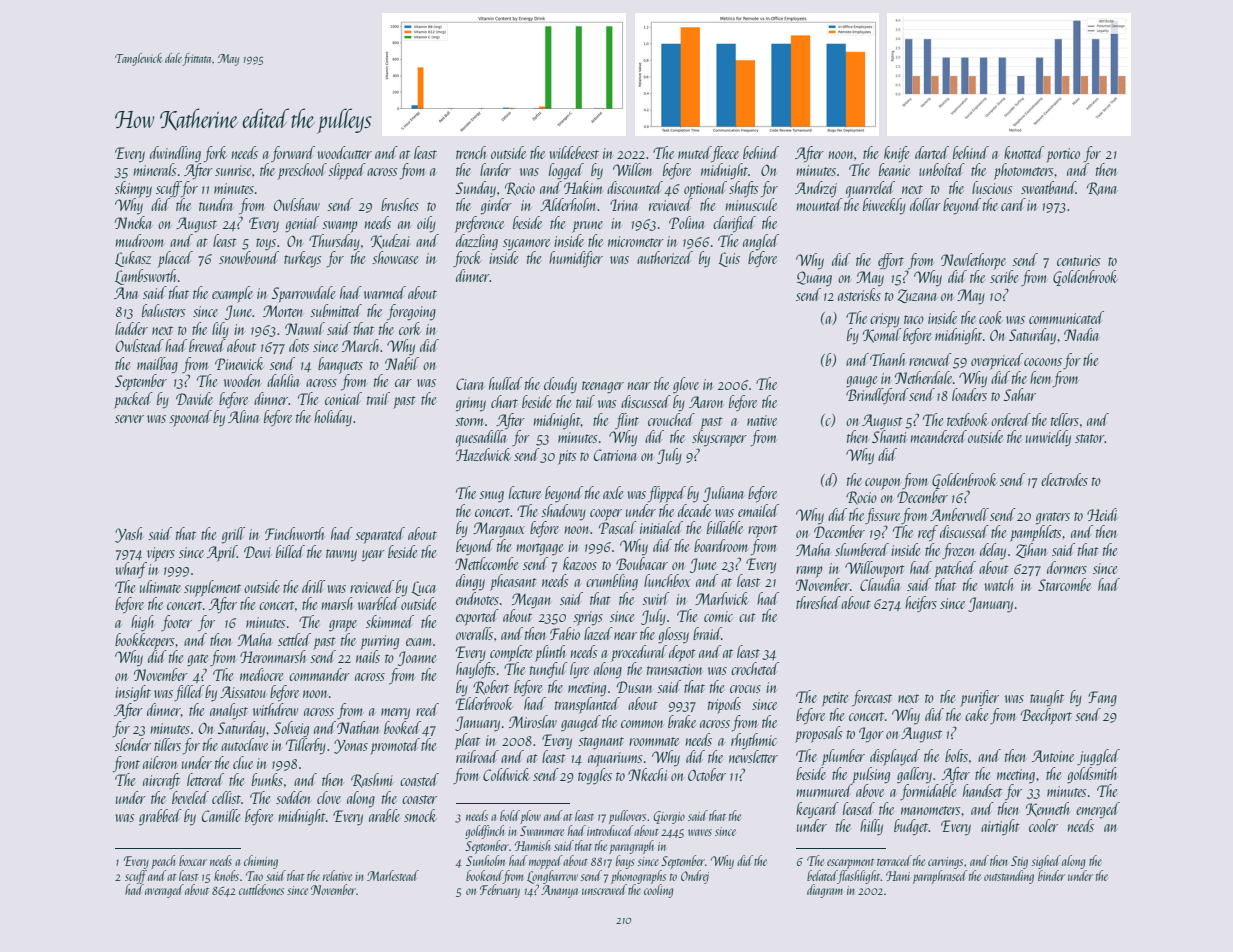  Describe the element at coordinates (393, 875) in the document. I see `Marlestead` at that location.
